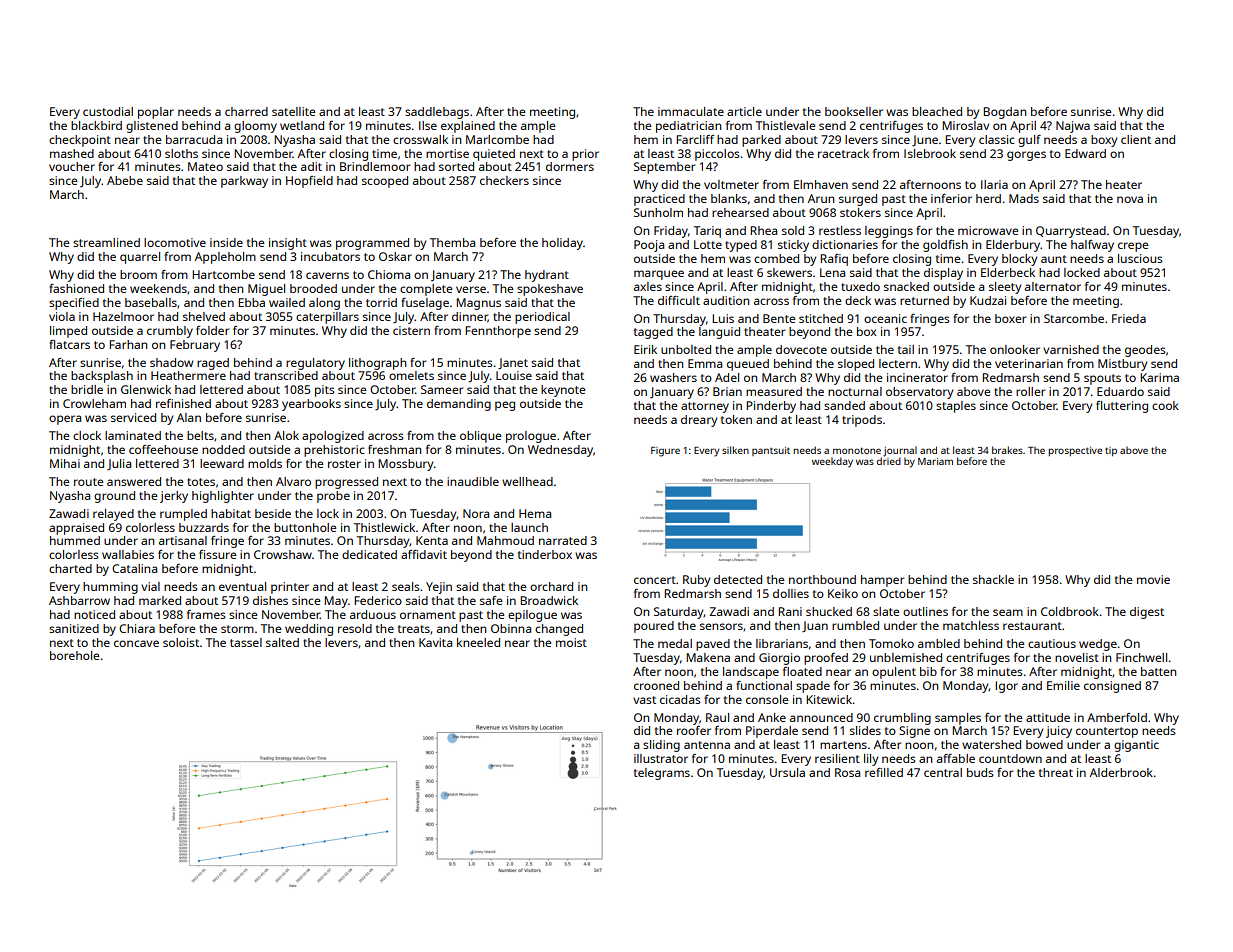 The width and height of the screenshot is (1233, 952). I want to click on bookseller, so click(854, 111).
